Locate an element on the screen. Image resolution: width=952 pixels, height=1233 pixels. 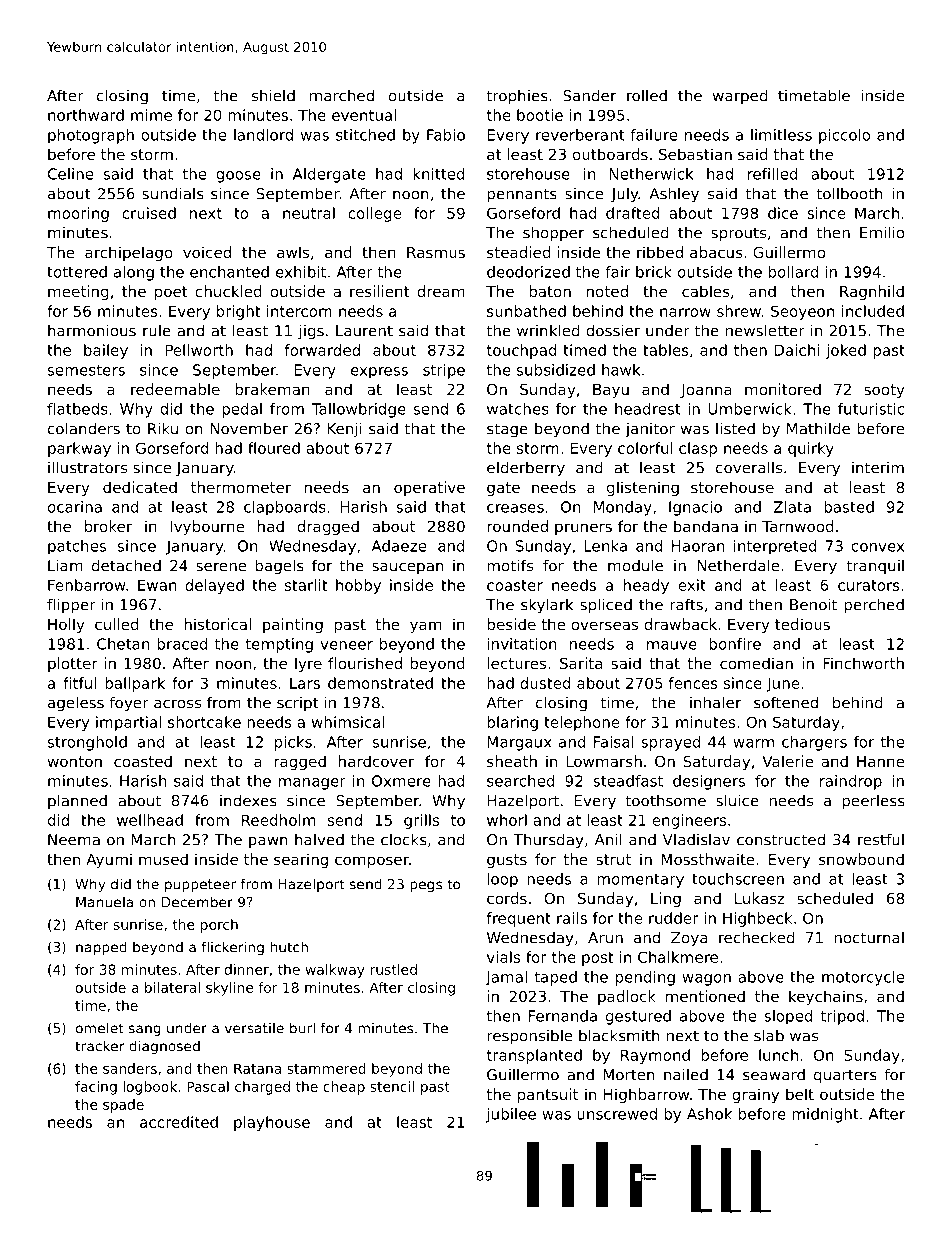
drawback is located at coordinates (680, 624).
